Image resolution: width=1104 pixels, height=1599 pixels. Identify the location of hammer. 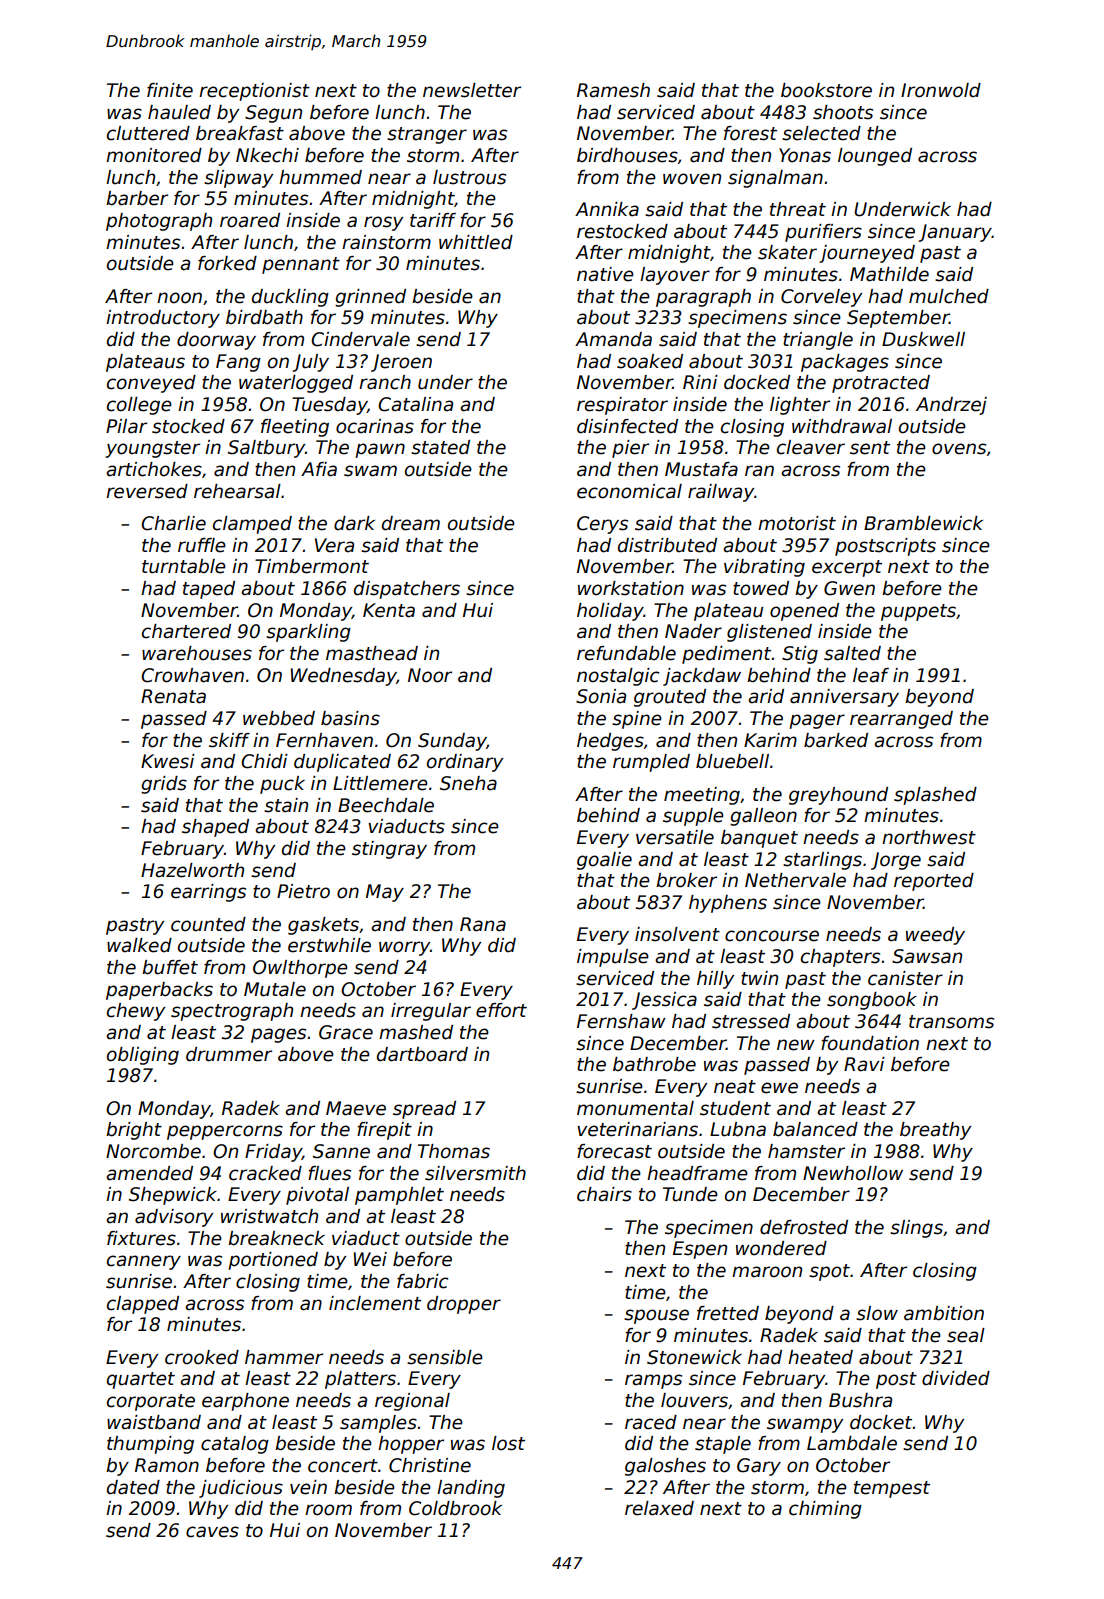
(284, 1357).
